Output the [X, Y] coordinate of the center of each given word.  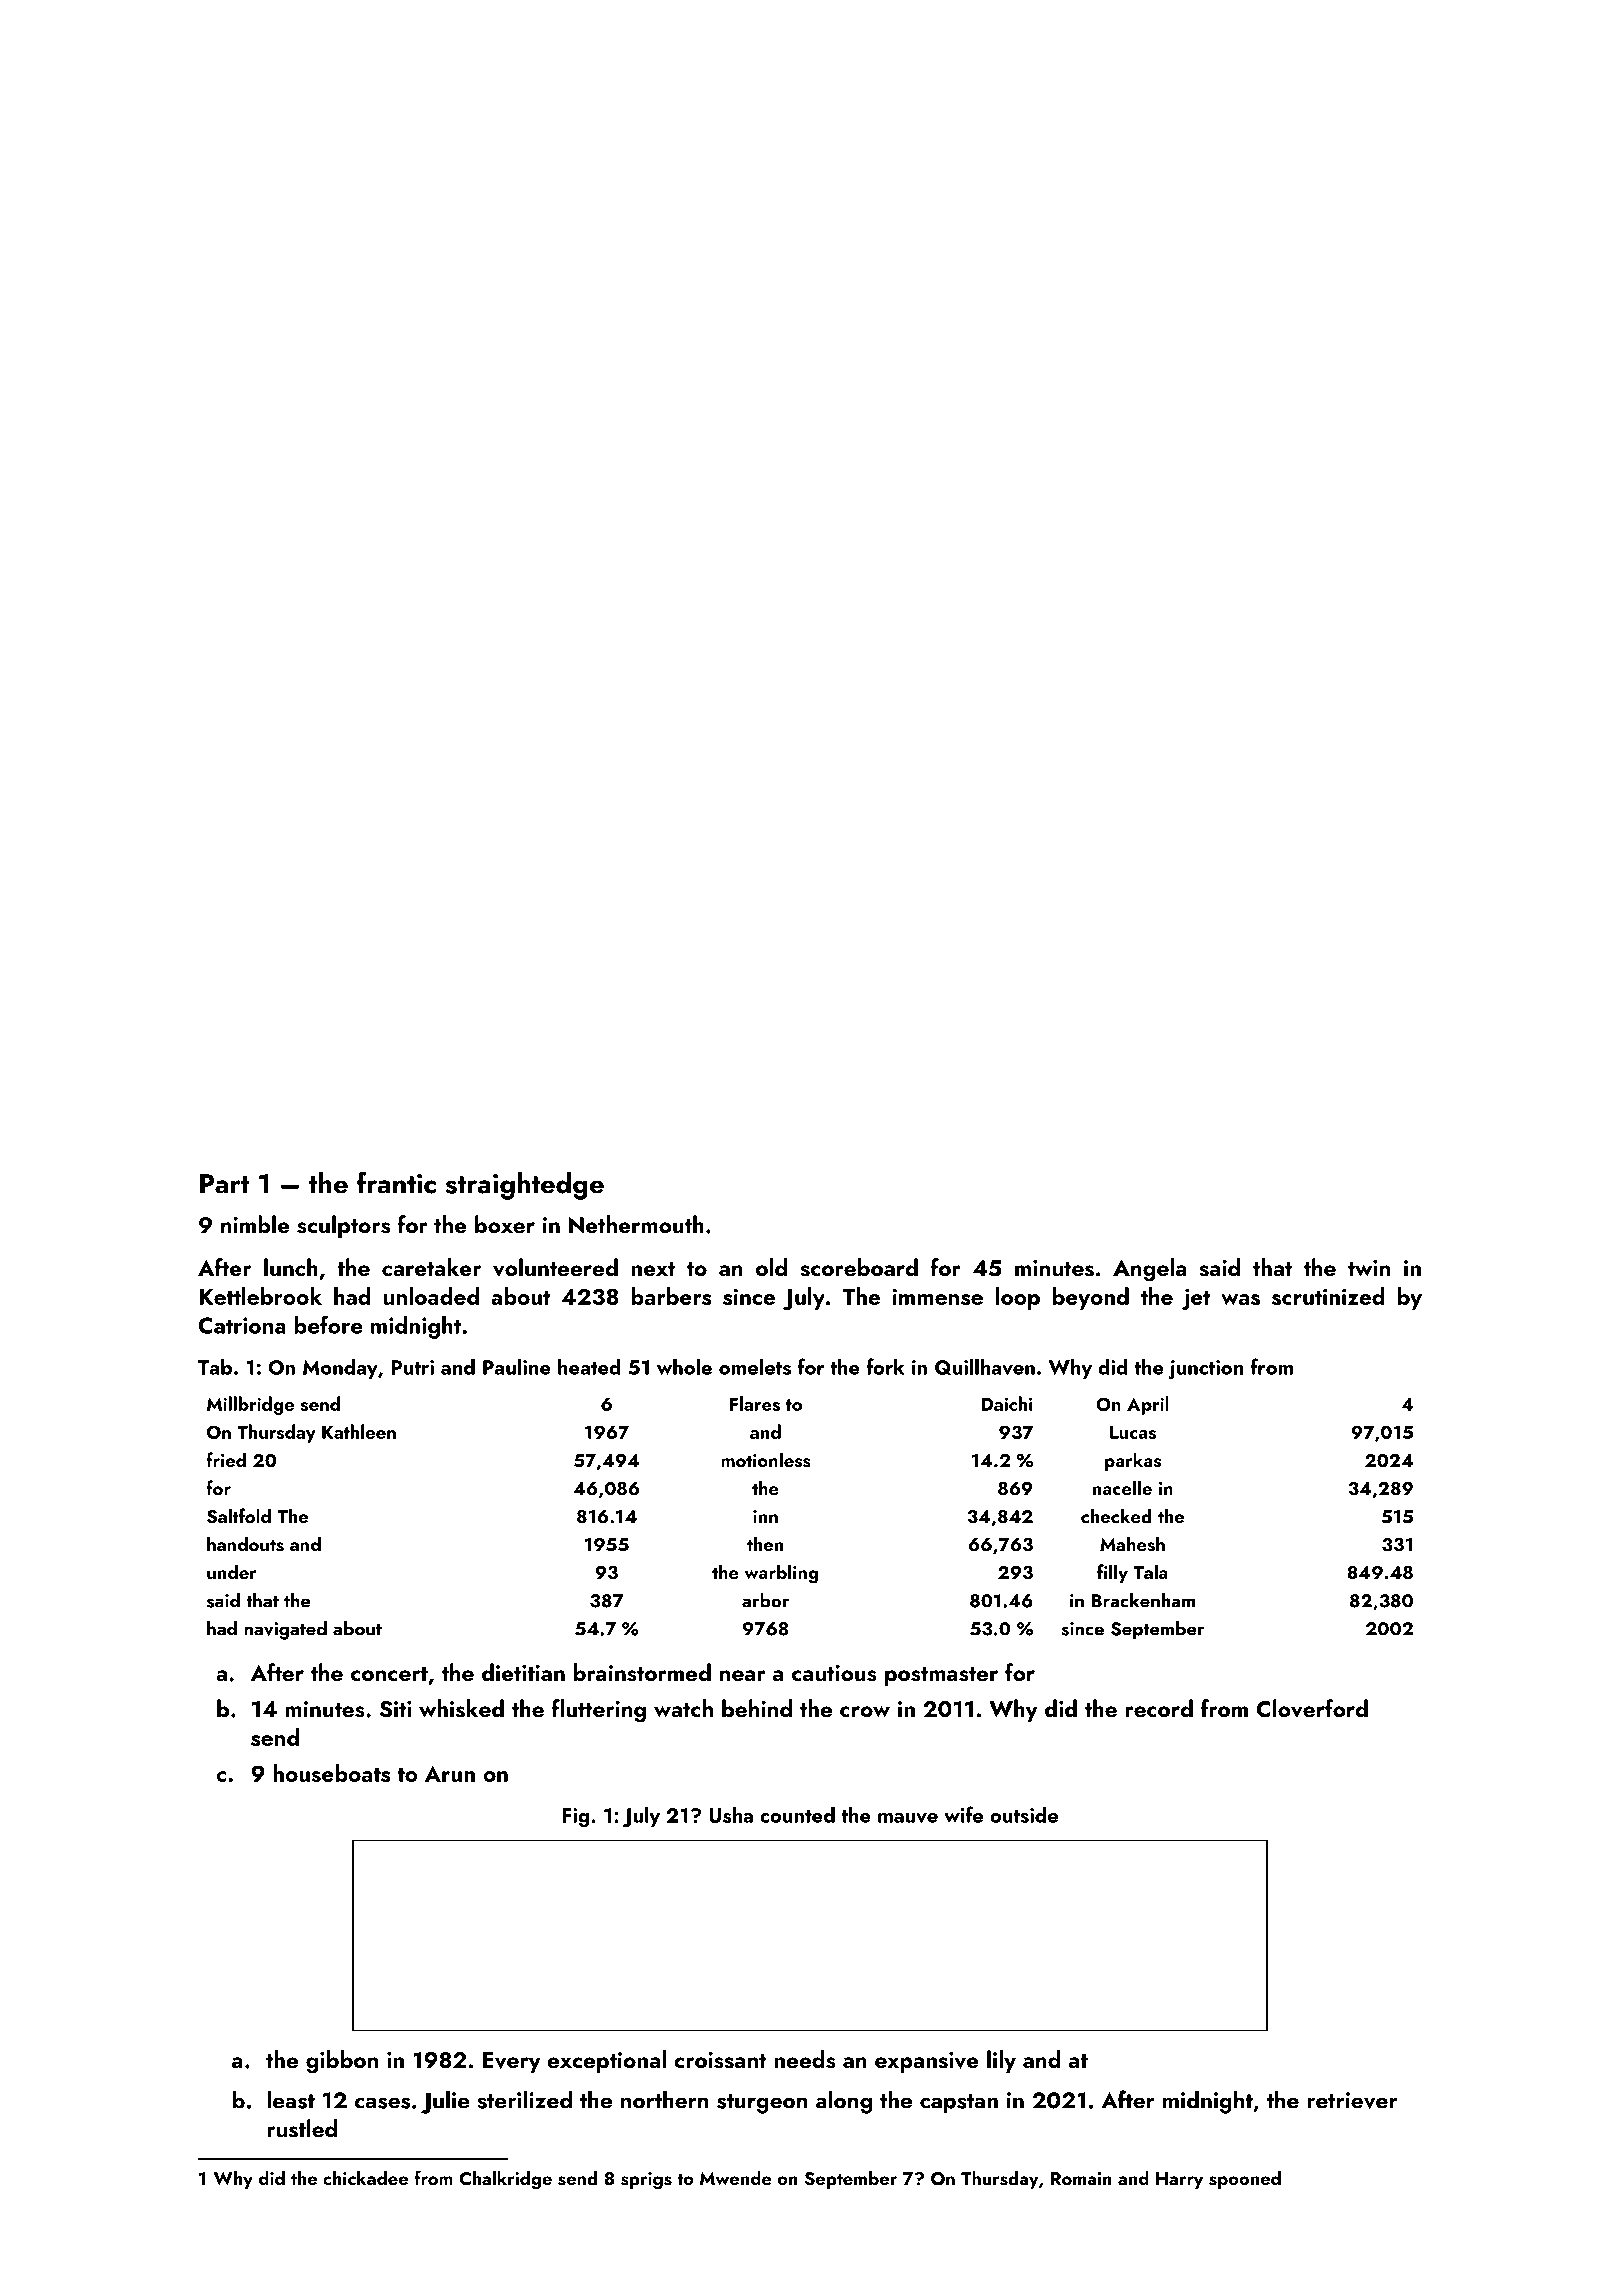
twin [1369, 1268]
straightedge [525, 1186]
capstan [959, 2103]
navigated [285, 1630]
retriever [1352, 2100]
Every [512, 2062]
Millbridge [250, 1405]
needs [805, 2059]
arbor [765, 1600]
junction [1205, 1369]
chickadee [365, 2178]
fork [885, 1366]
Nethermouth [636, 1224]
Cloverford [1312, 1708]
